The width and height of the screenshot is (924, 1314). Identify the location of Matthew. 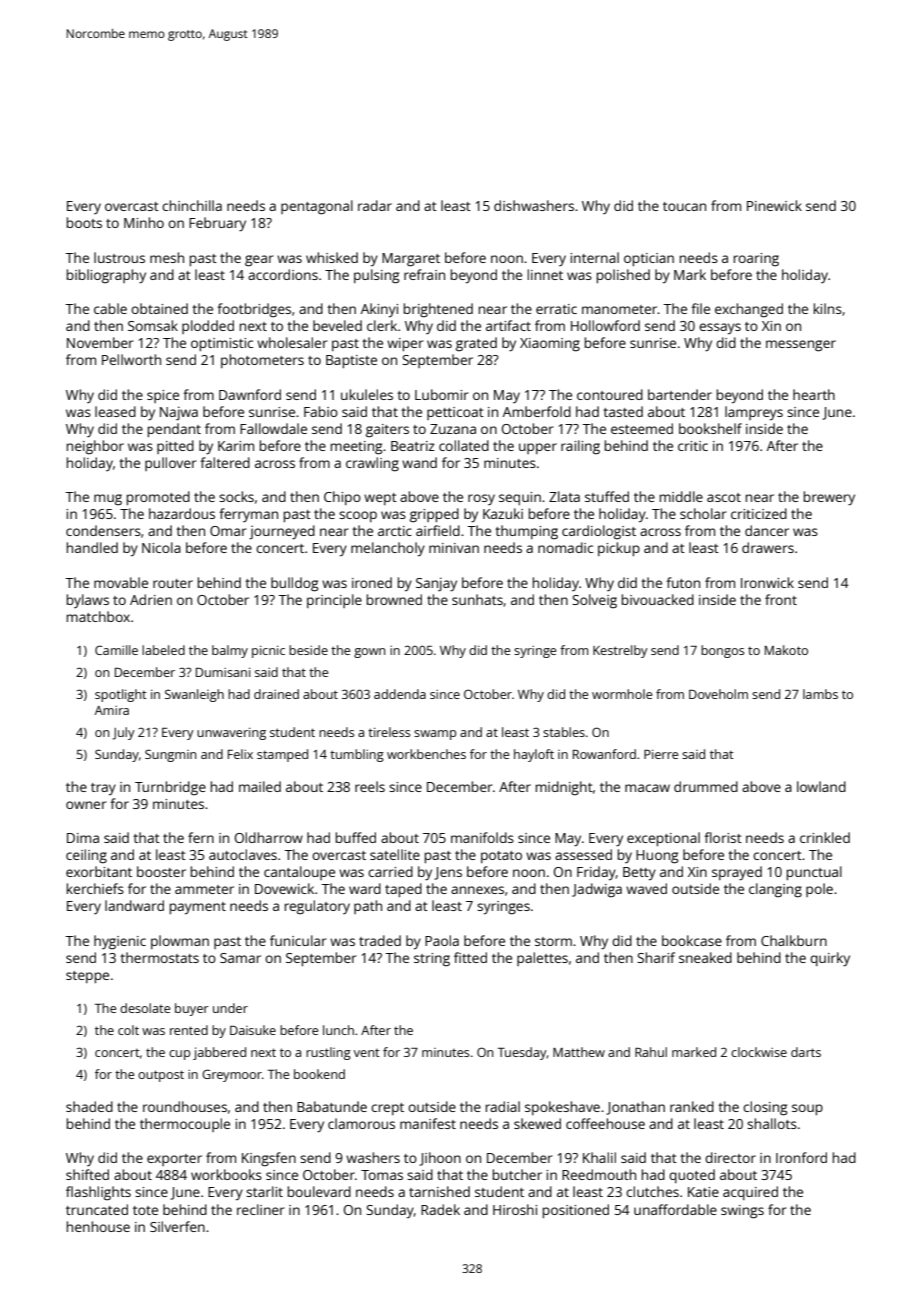
(579, 1052).
